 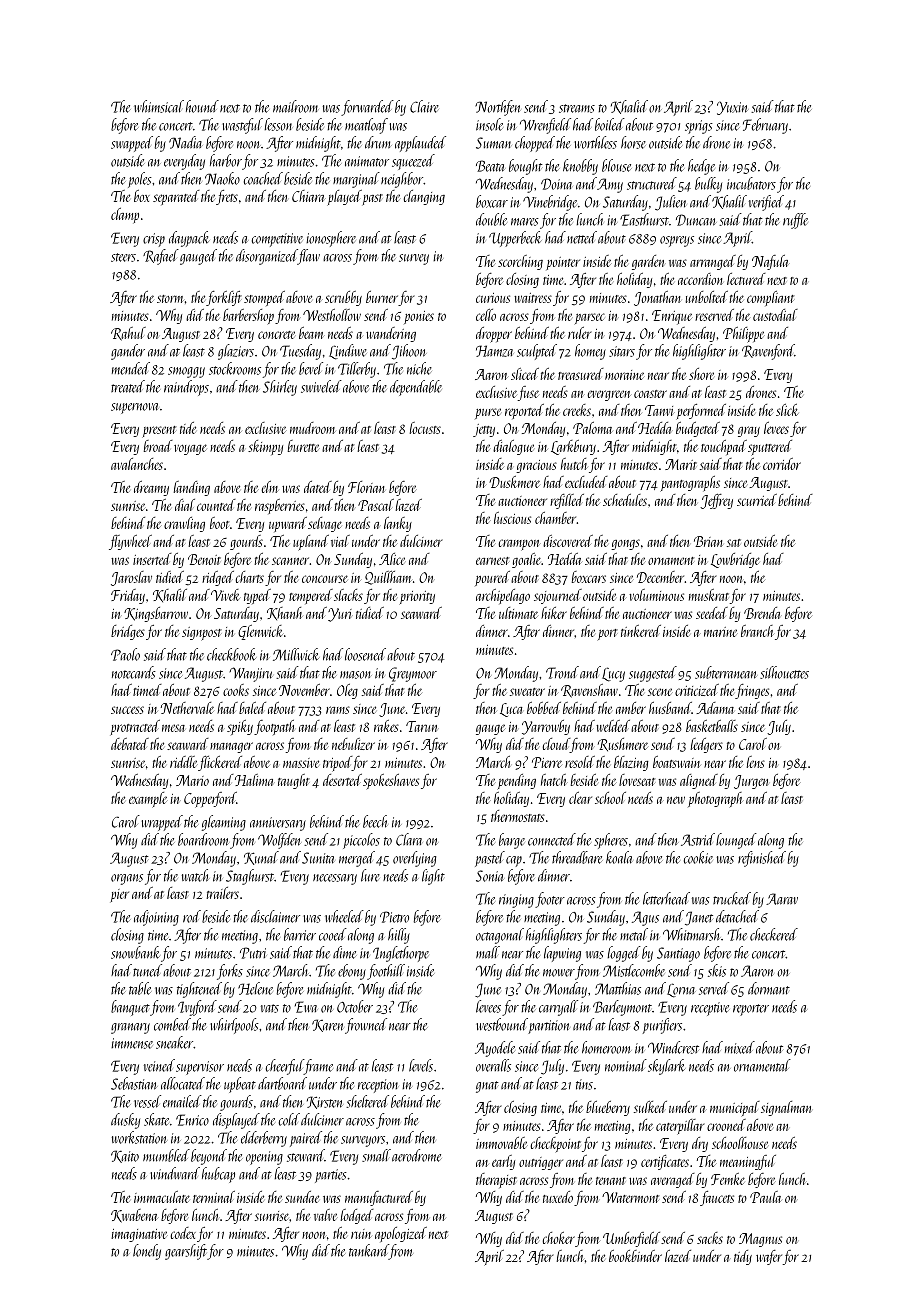 I want to click on bookbinder, so click(x=635, y=1256).
